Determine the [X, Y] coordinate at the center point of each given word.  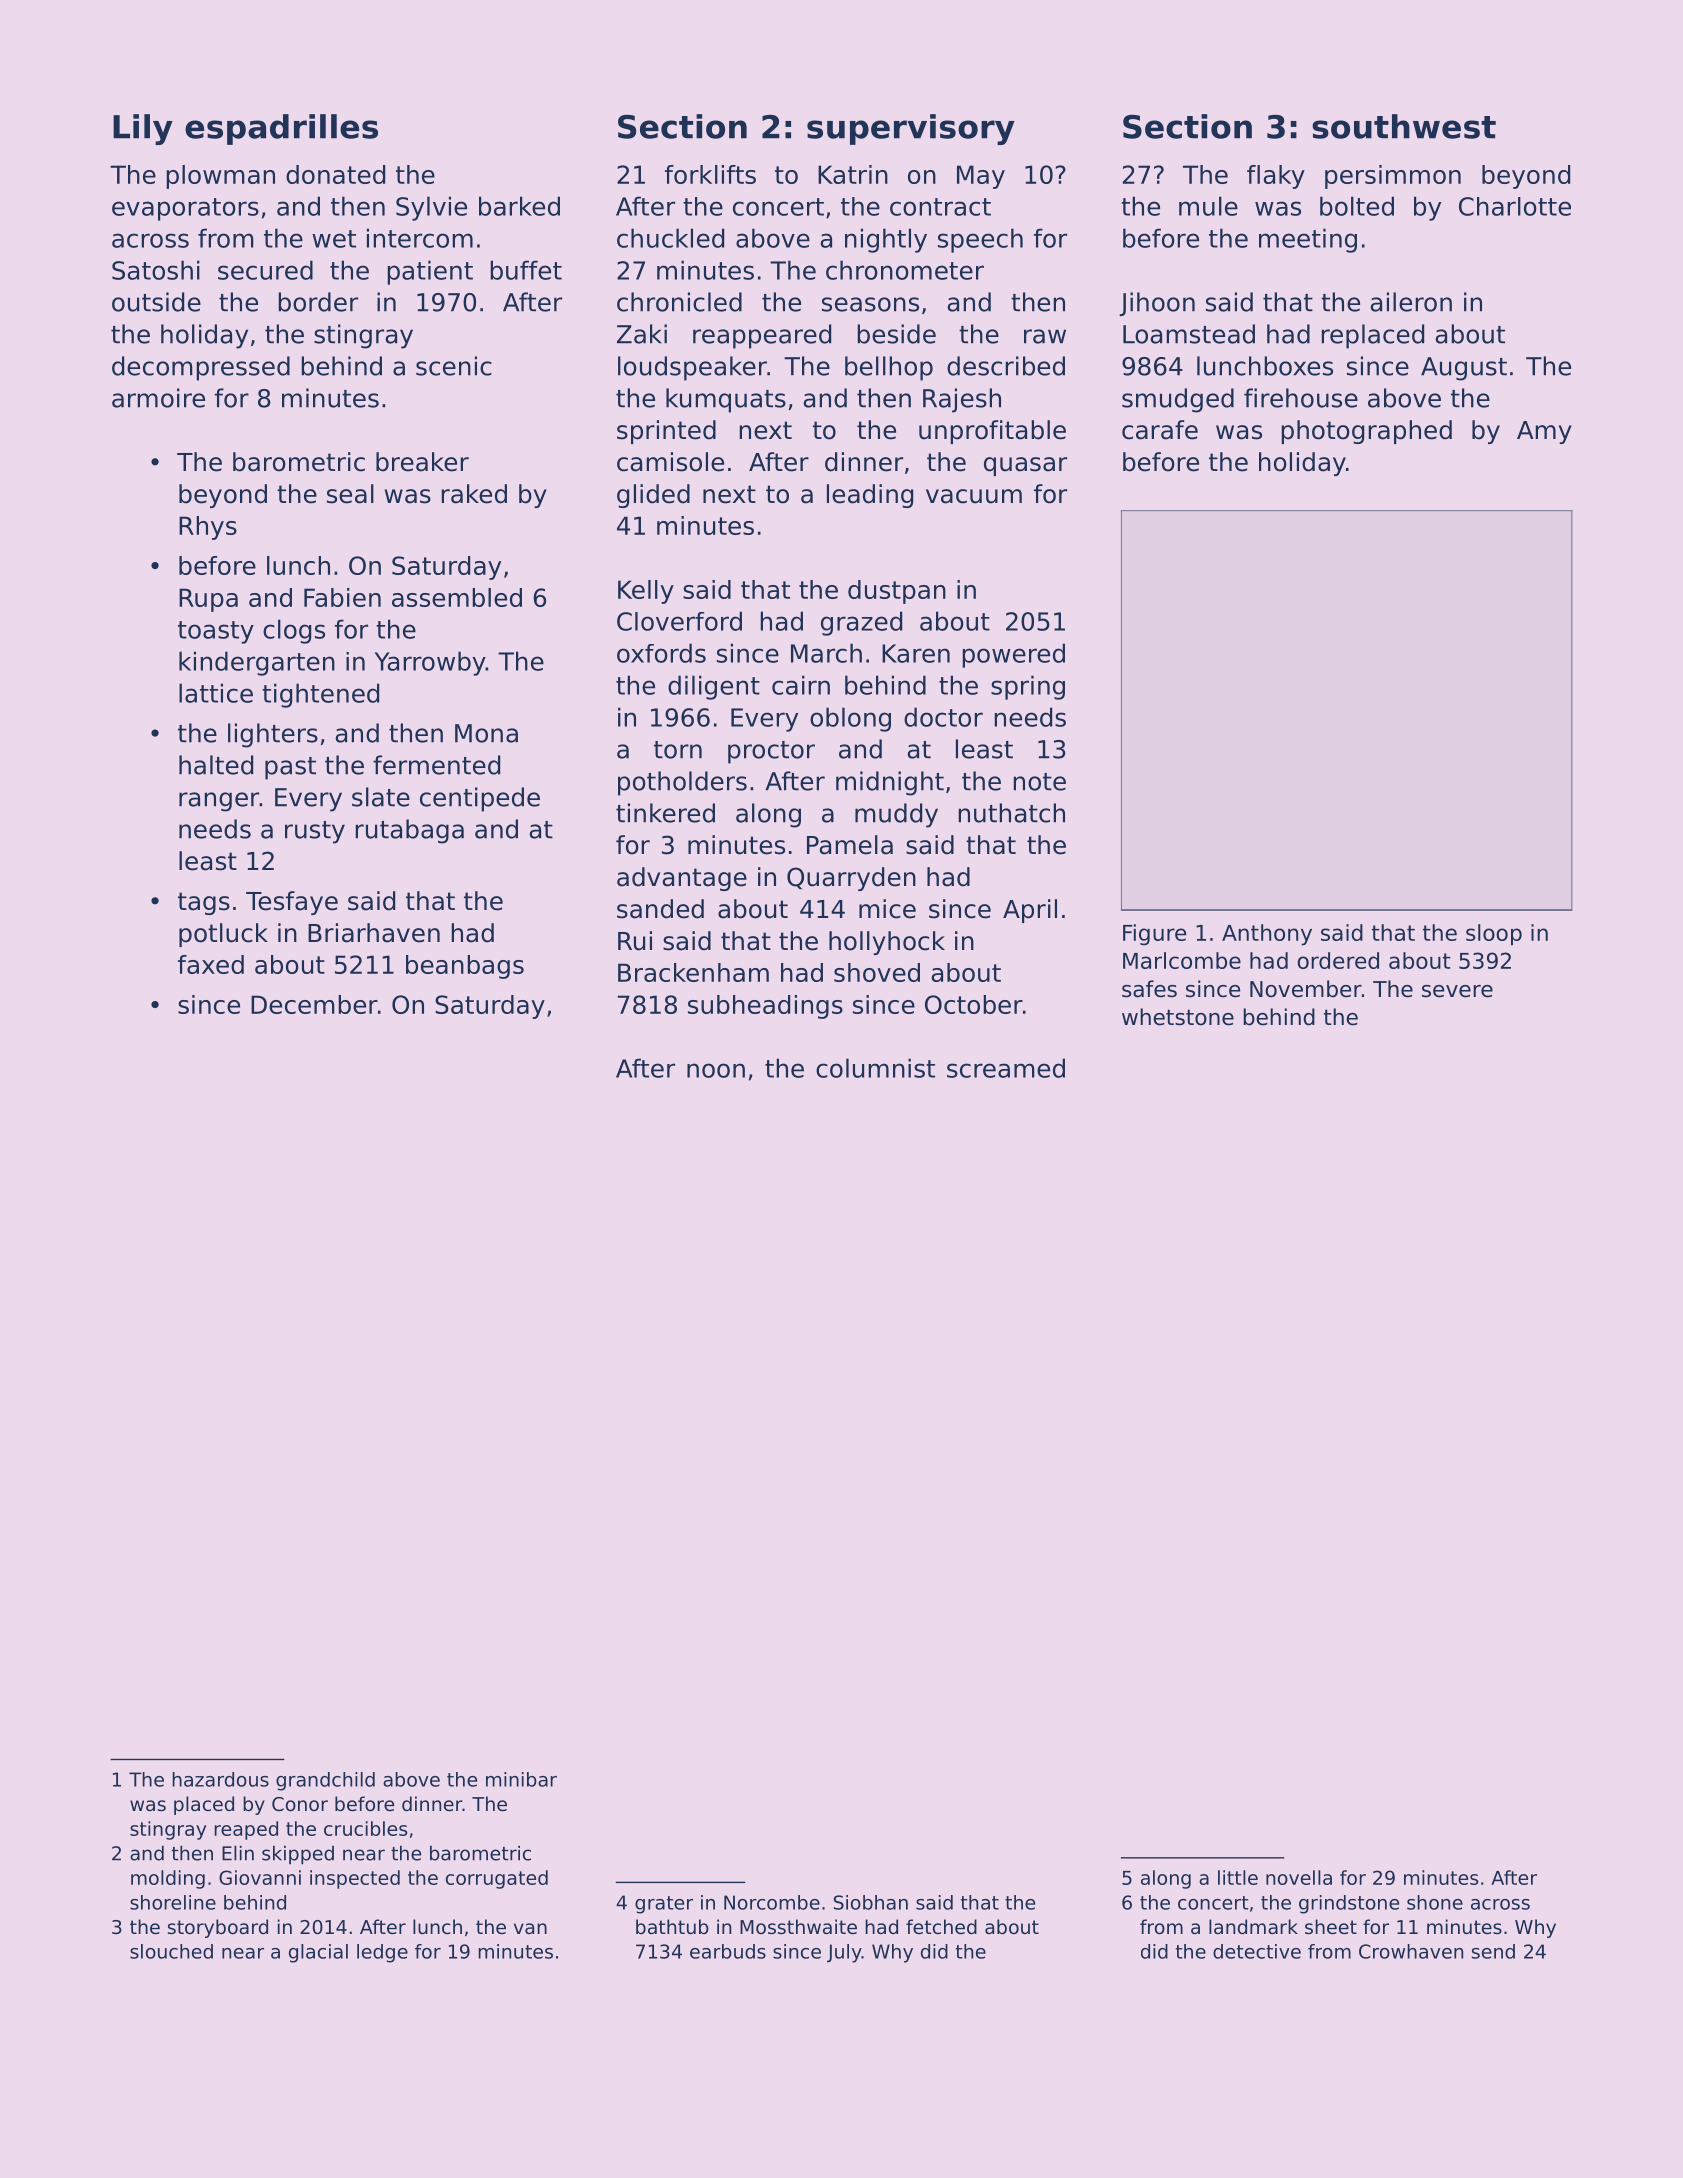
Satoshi [156, 270]
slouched [171, 1951]
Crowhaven [1411, 1951]
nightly [886, 240]
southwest [1404, 126]
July [844, 1953]
